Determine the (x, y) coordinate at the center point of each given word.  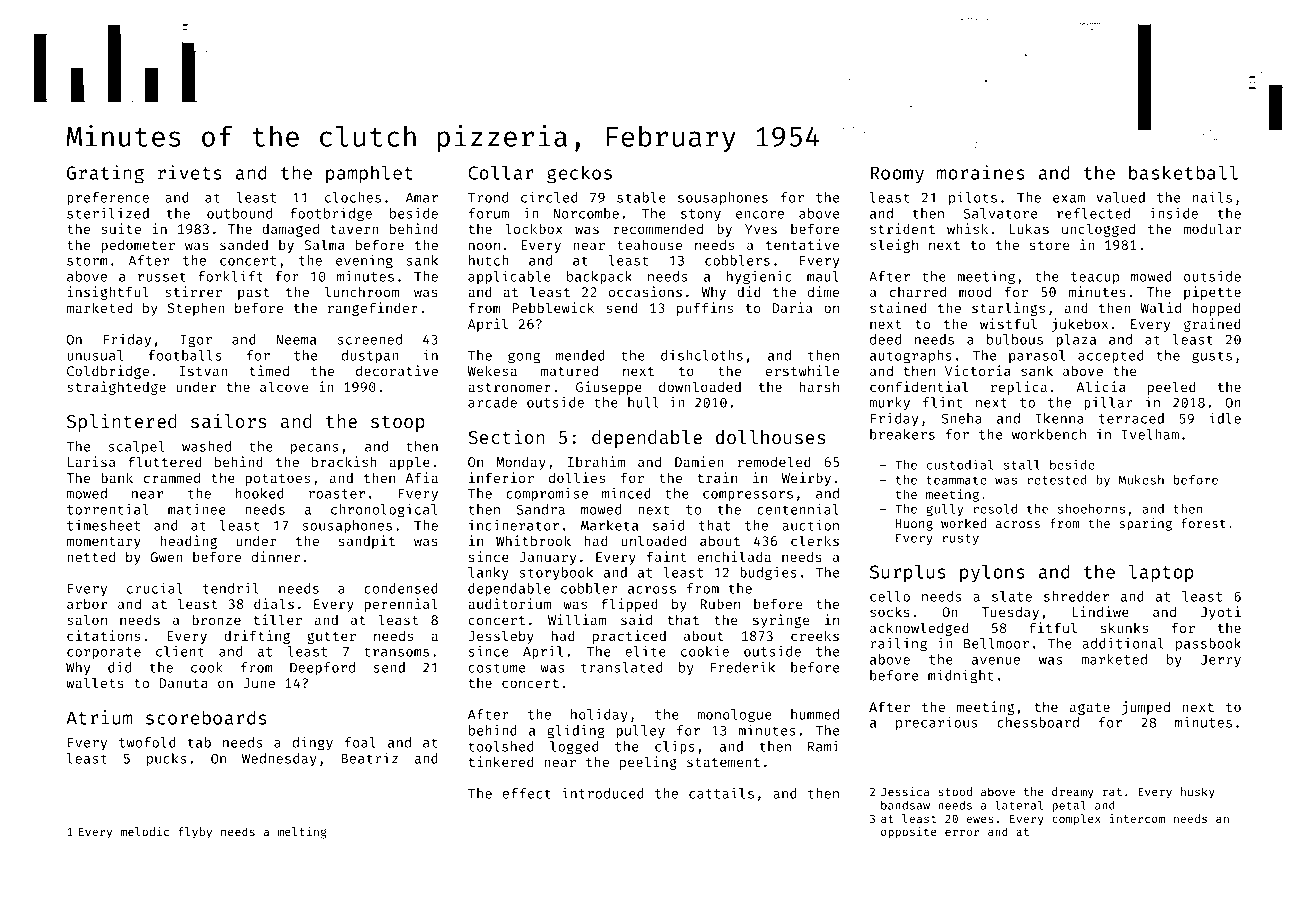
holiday (599, 716)
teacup (1095, 278)
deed (885, 339)
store (1050, 245)
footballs (185, 355)
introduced (603, 793)
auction (810, 525)
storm (87, 261)
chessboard (1038, 722)
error (962, 832)
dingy (312, 744)
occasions (645, 291)
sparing (1146, 524)
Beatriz (369, 758)
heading (188, 542)
